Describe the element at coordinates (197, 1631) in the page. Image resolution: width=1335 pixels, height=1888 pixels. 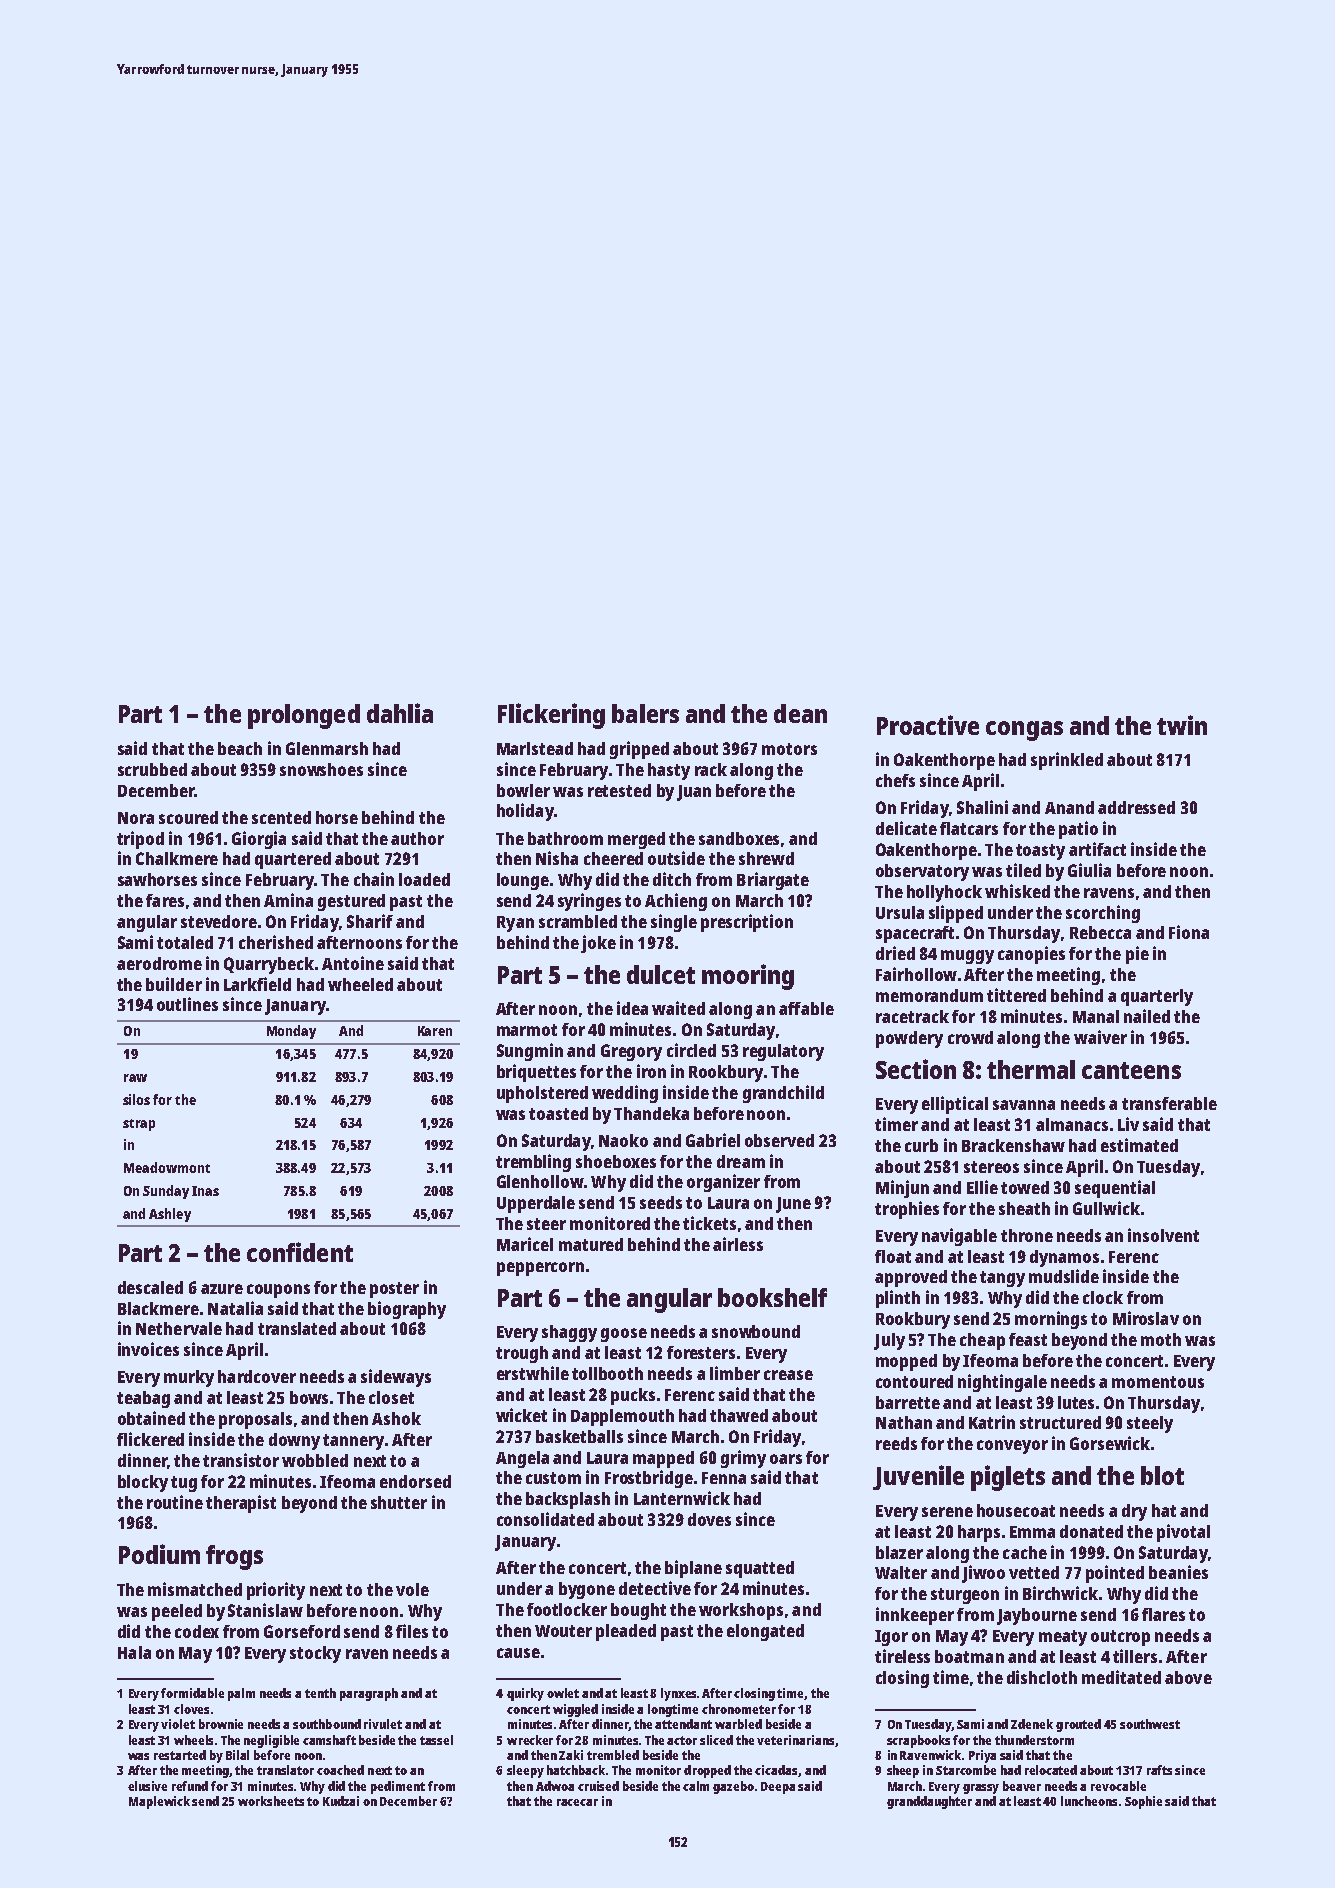
I see `codex` at that location.
